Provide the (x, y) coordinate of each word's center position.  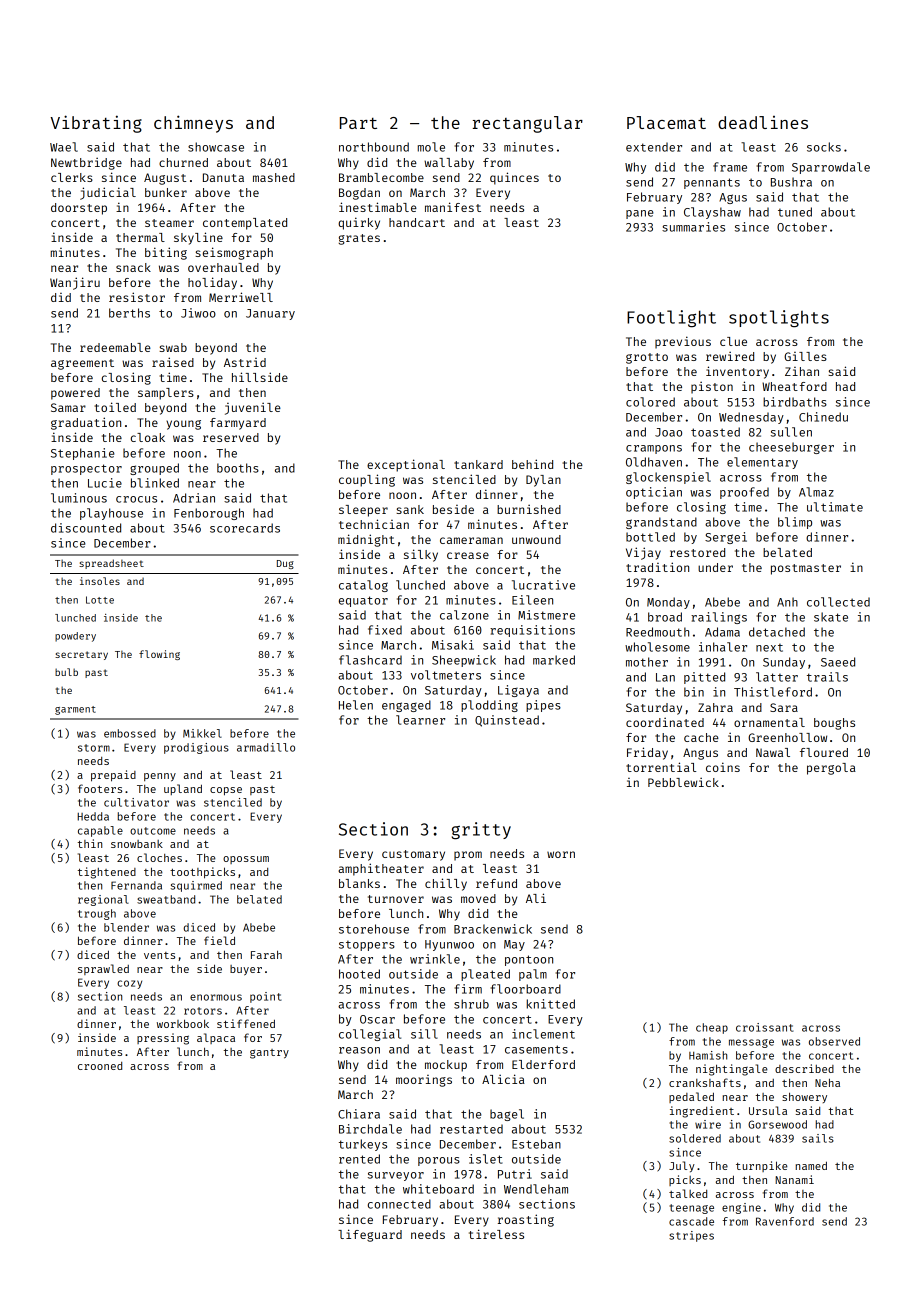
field (219, 940)
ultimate (835, 507)
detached (777, 632)
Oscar (377, 1019)
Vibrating (96, 124)
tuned (795, 212)
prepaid (113, 776)
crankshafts (705, 1082)
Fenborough (209, 514)
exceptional (406, 465)
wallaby (449, 164)
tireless (496, 1234)
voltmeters (446, 675)
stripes (691, 1236)
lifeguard (370, 1235)
